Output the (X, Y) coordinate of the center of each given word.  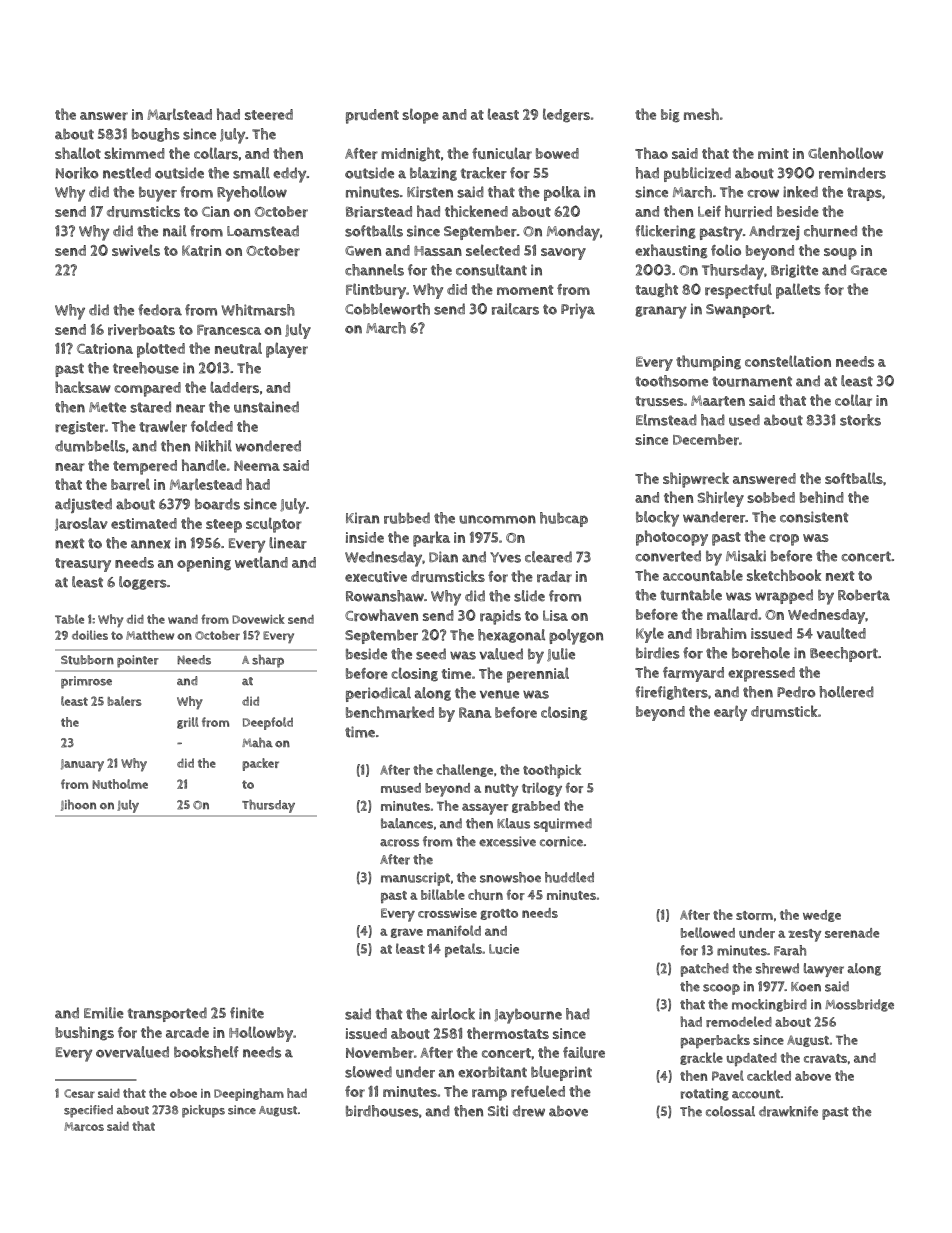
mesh (701, 114)
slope (420, 116)
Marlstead (180, 114)
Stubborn (87, 660)
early (730, 713)
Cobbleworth (387, 309)
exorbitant (492, 1072)
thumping (708, 363)
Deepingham (249, 1094)
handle (204, 465)
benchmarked (390, 712)
